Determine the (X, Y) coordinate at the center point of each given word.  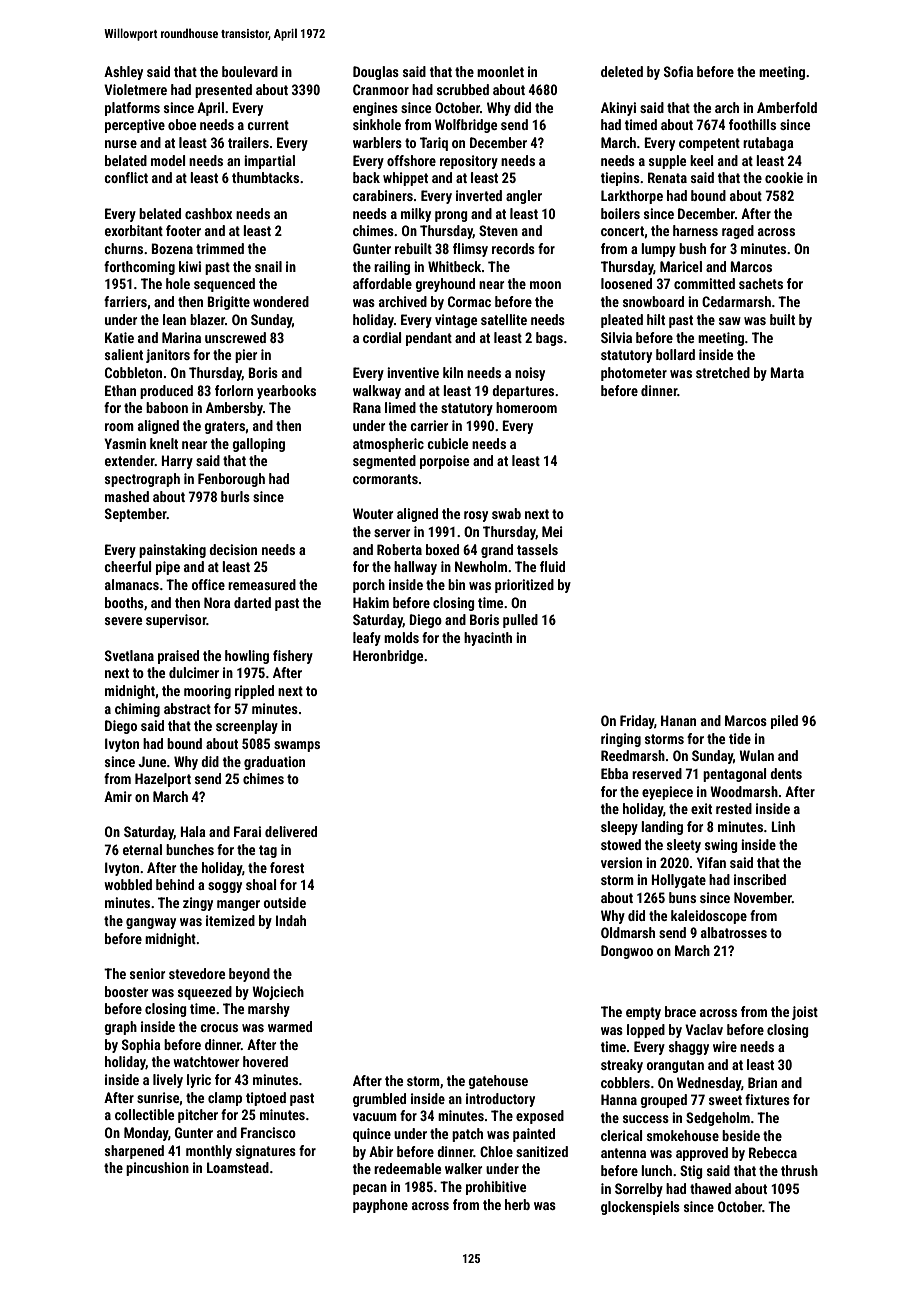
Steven (498, 230)
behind (175, 884)
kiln (453, 372)
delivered (291, 831)
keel (701, 160)
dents (786, 773)
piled (784, 722)
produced (166, 392)
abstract (187, 708)
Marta (787, 372)
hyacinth (488, 639)
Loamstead (238, 1167)
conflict (126, 177)
